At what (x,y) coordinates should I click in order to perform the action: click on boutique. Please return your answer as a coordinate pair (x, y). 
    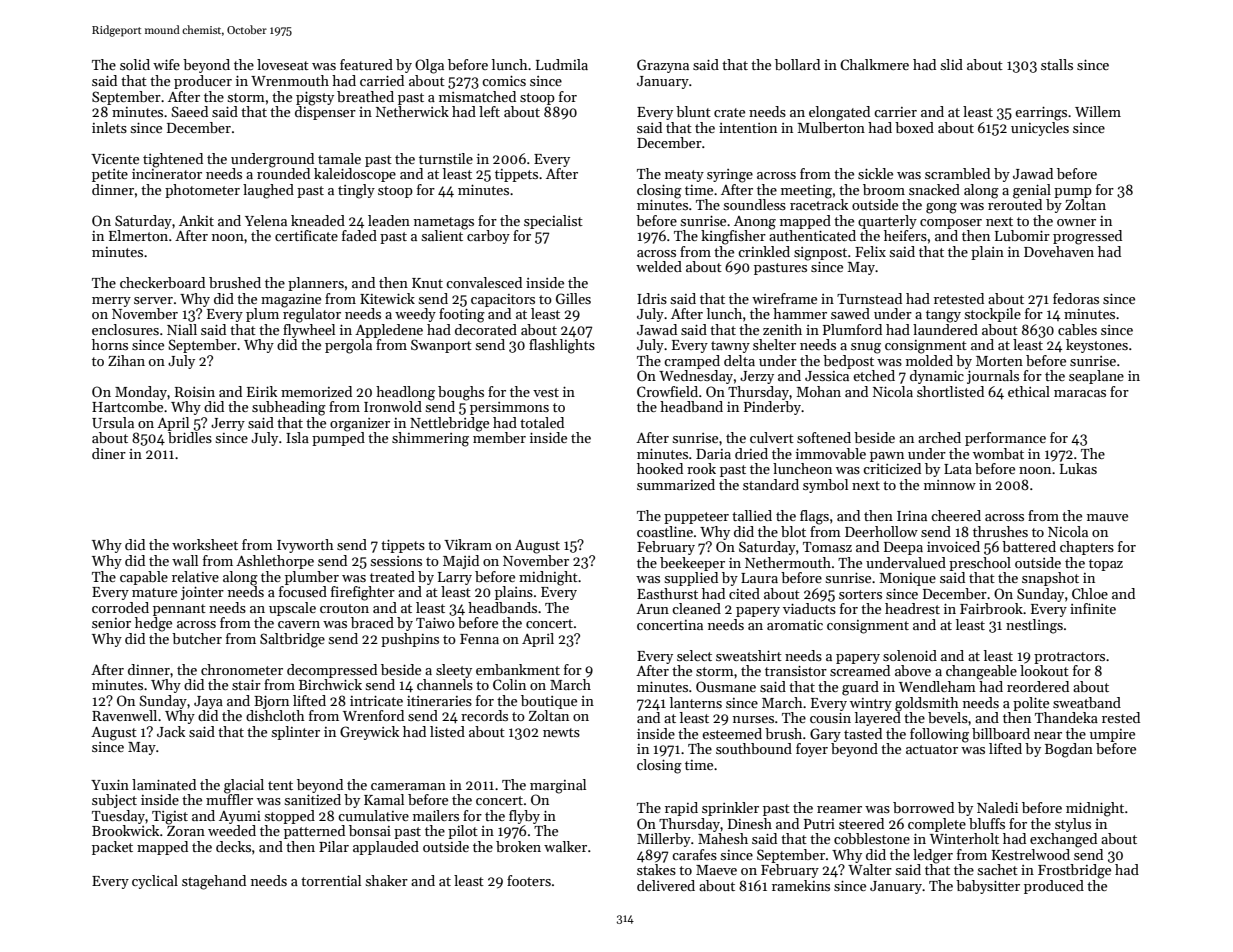
    Looking at the image, I should click on (549, 702).
